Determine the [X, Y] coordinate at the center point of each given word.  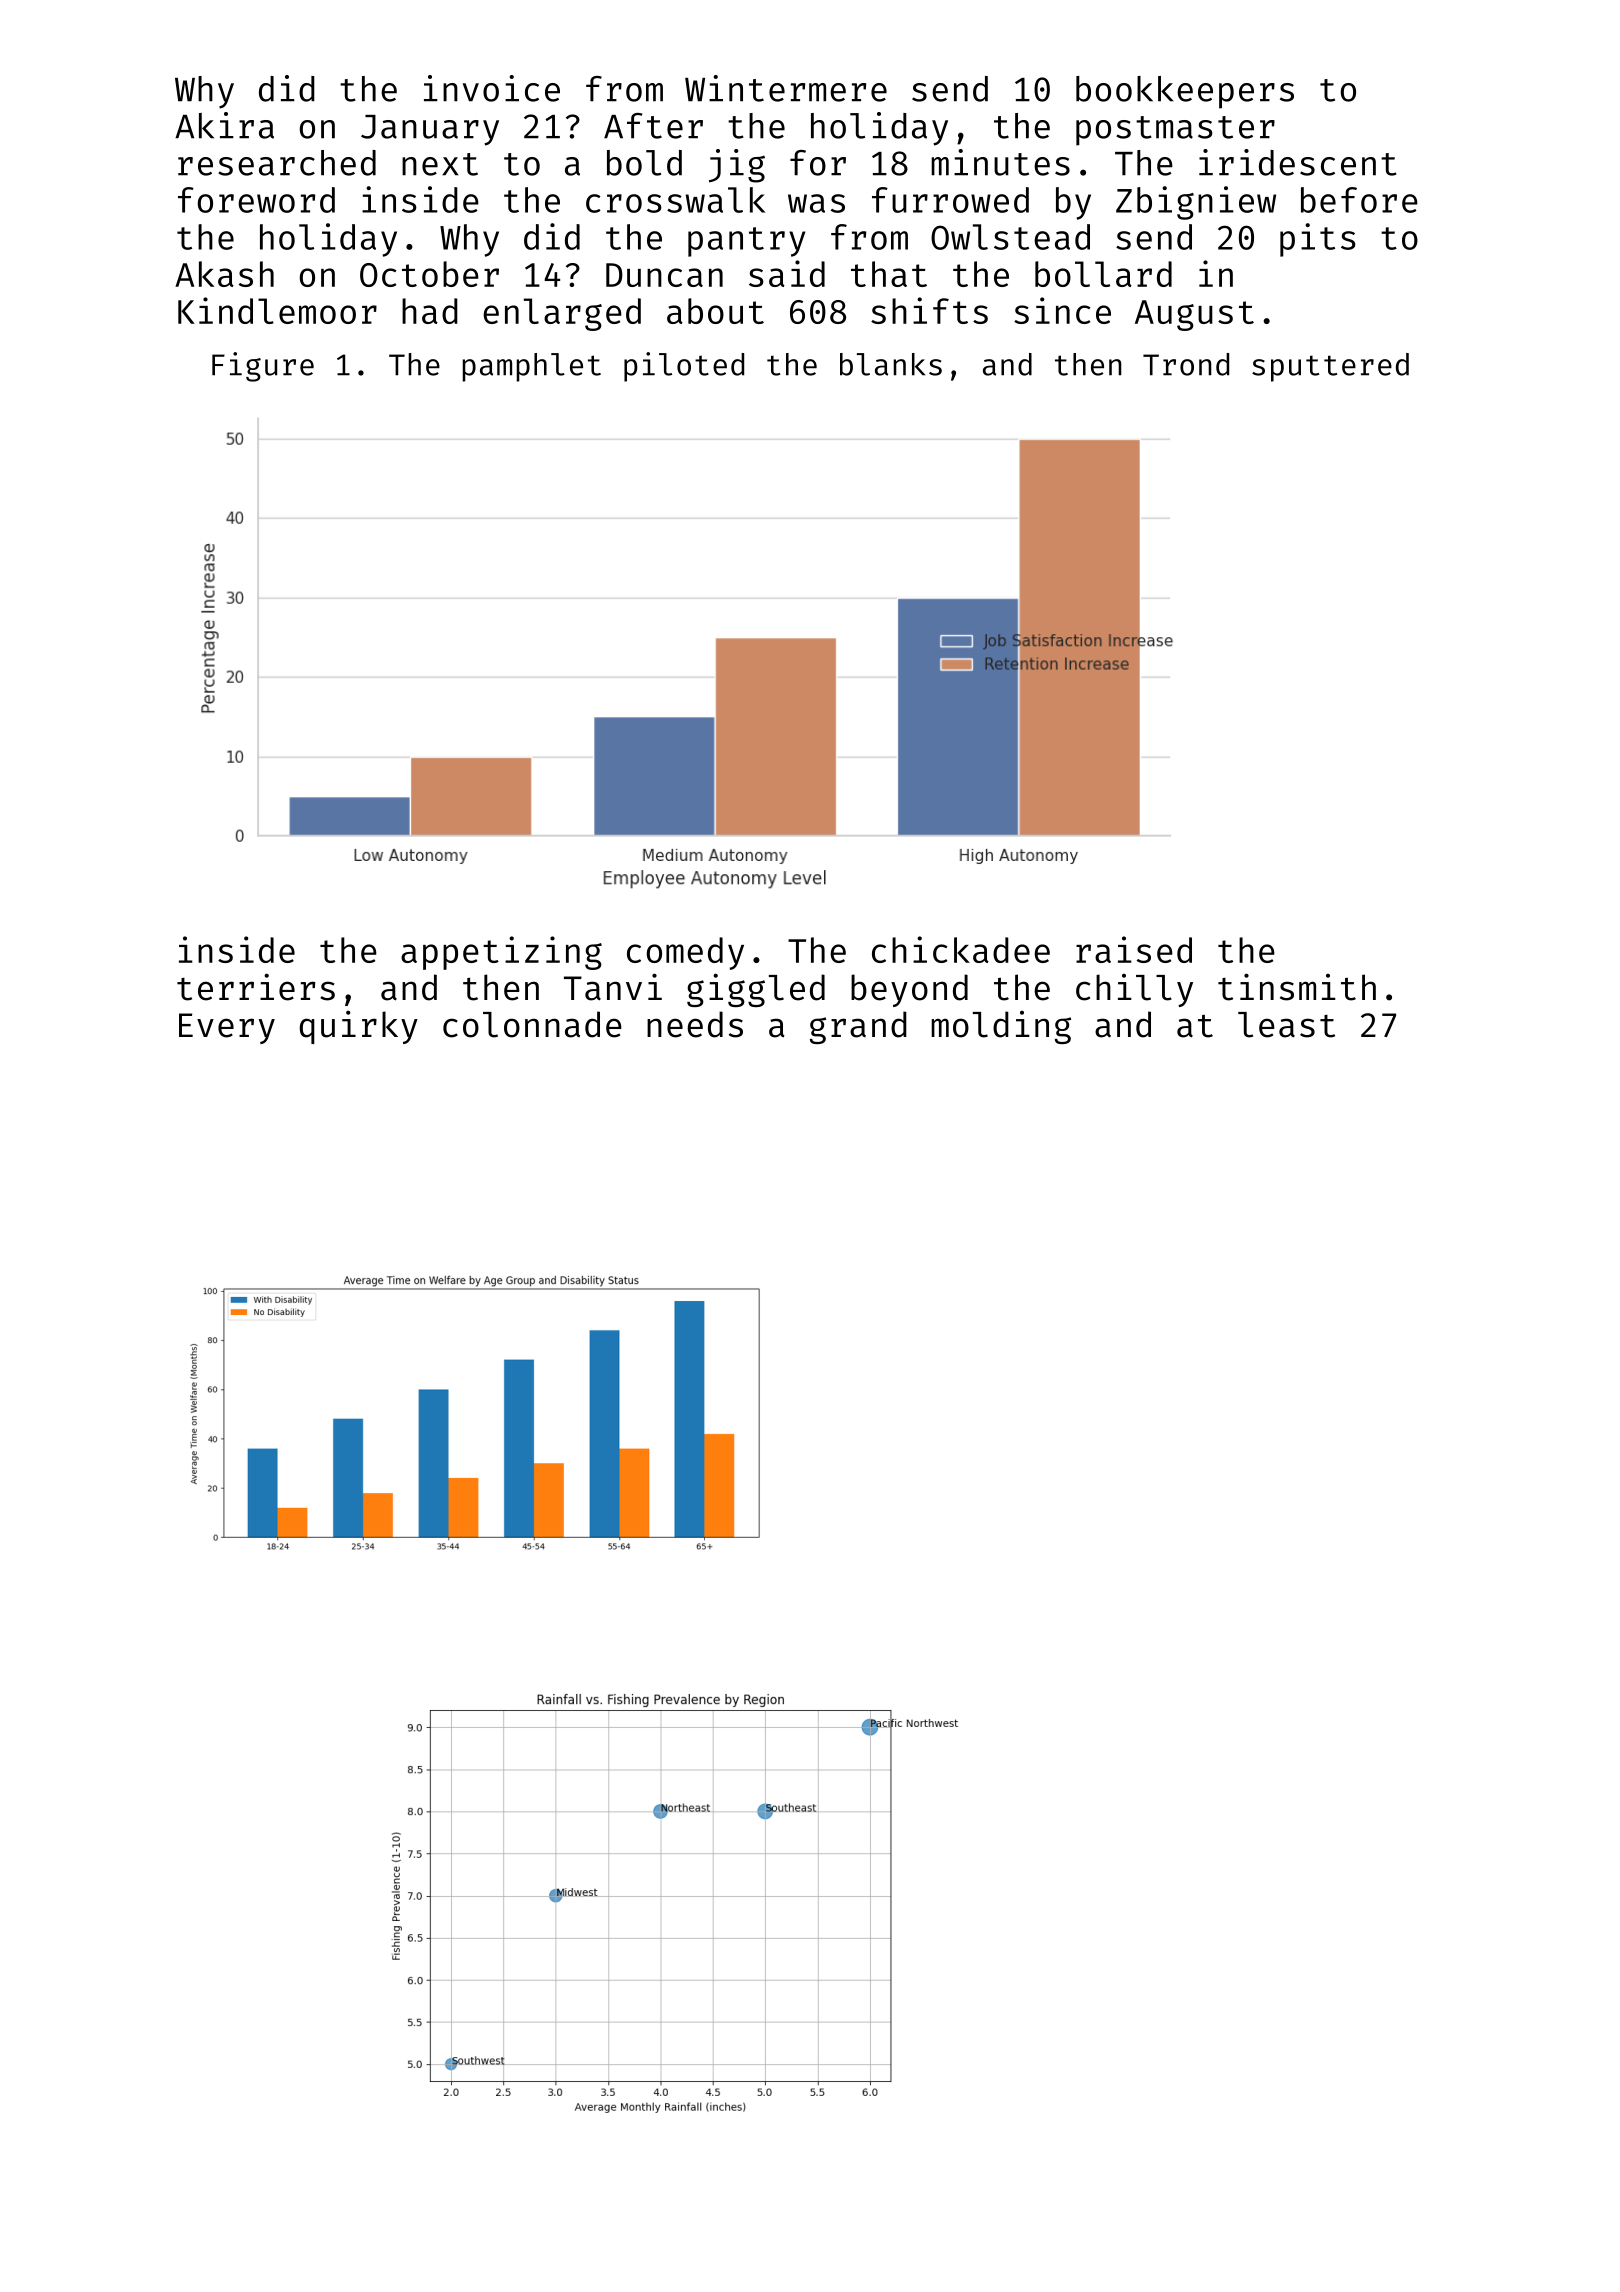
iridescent [1298, 162]
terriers [256, 987]
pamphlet [531, 367]
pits [1318, 240]
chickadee [961, 949]
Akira [224, 125]
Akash [224, 274]
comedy [685, 953]
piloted [684, 367]
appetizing [501, 953]
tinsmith [1297, 987]
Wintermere [786, 88]
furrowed [950, 200]
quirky [359, 1027]
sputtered [1330, 367]
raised [1134, 949]
